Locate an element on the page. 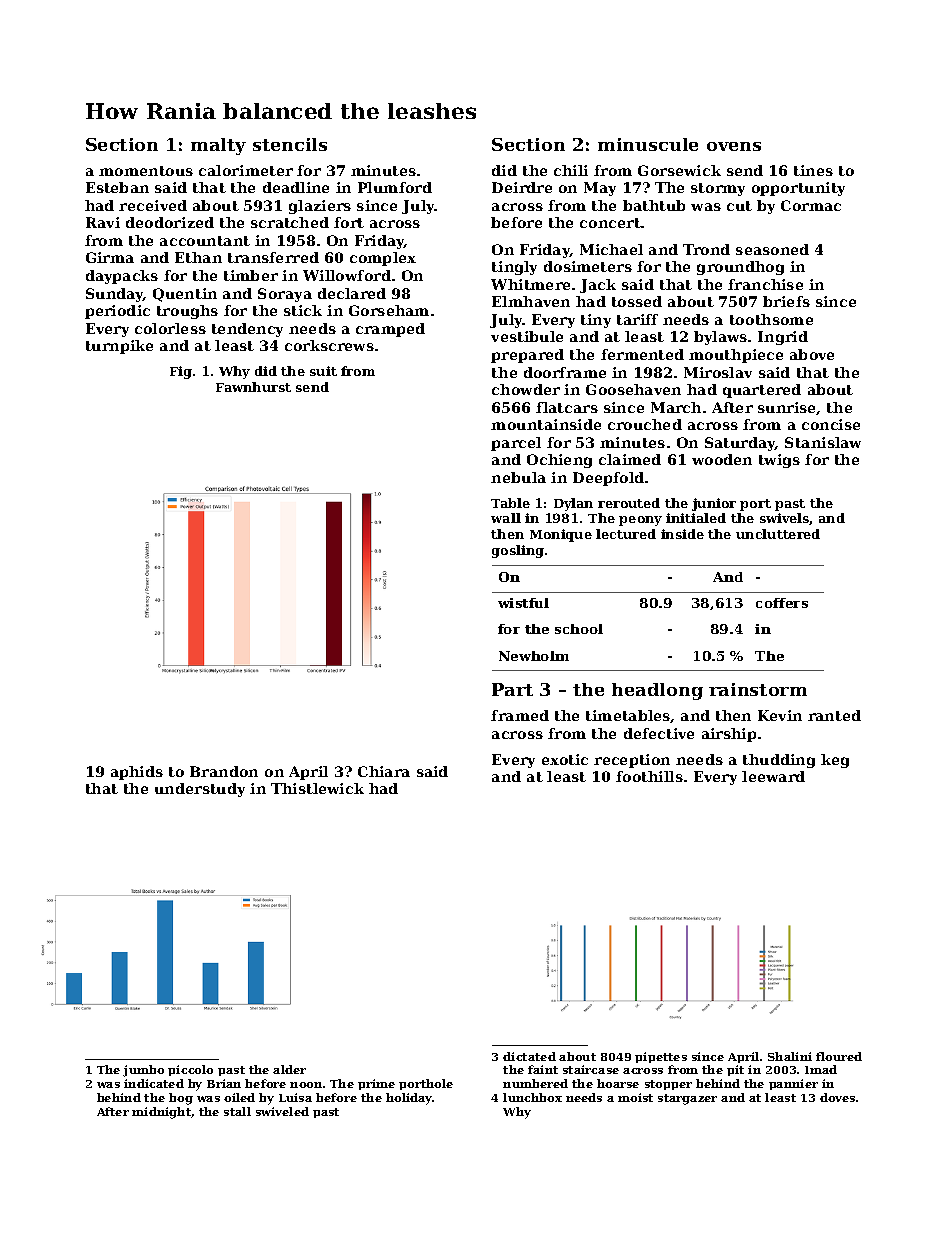  Shalini is located at coordinates (790, 1056).
